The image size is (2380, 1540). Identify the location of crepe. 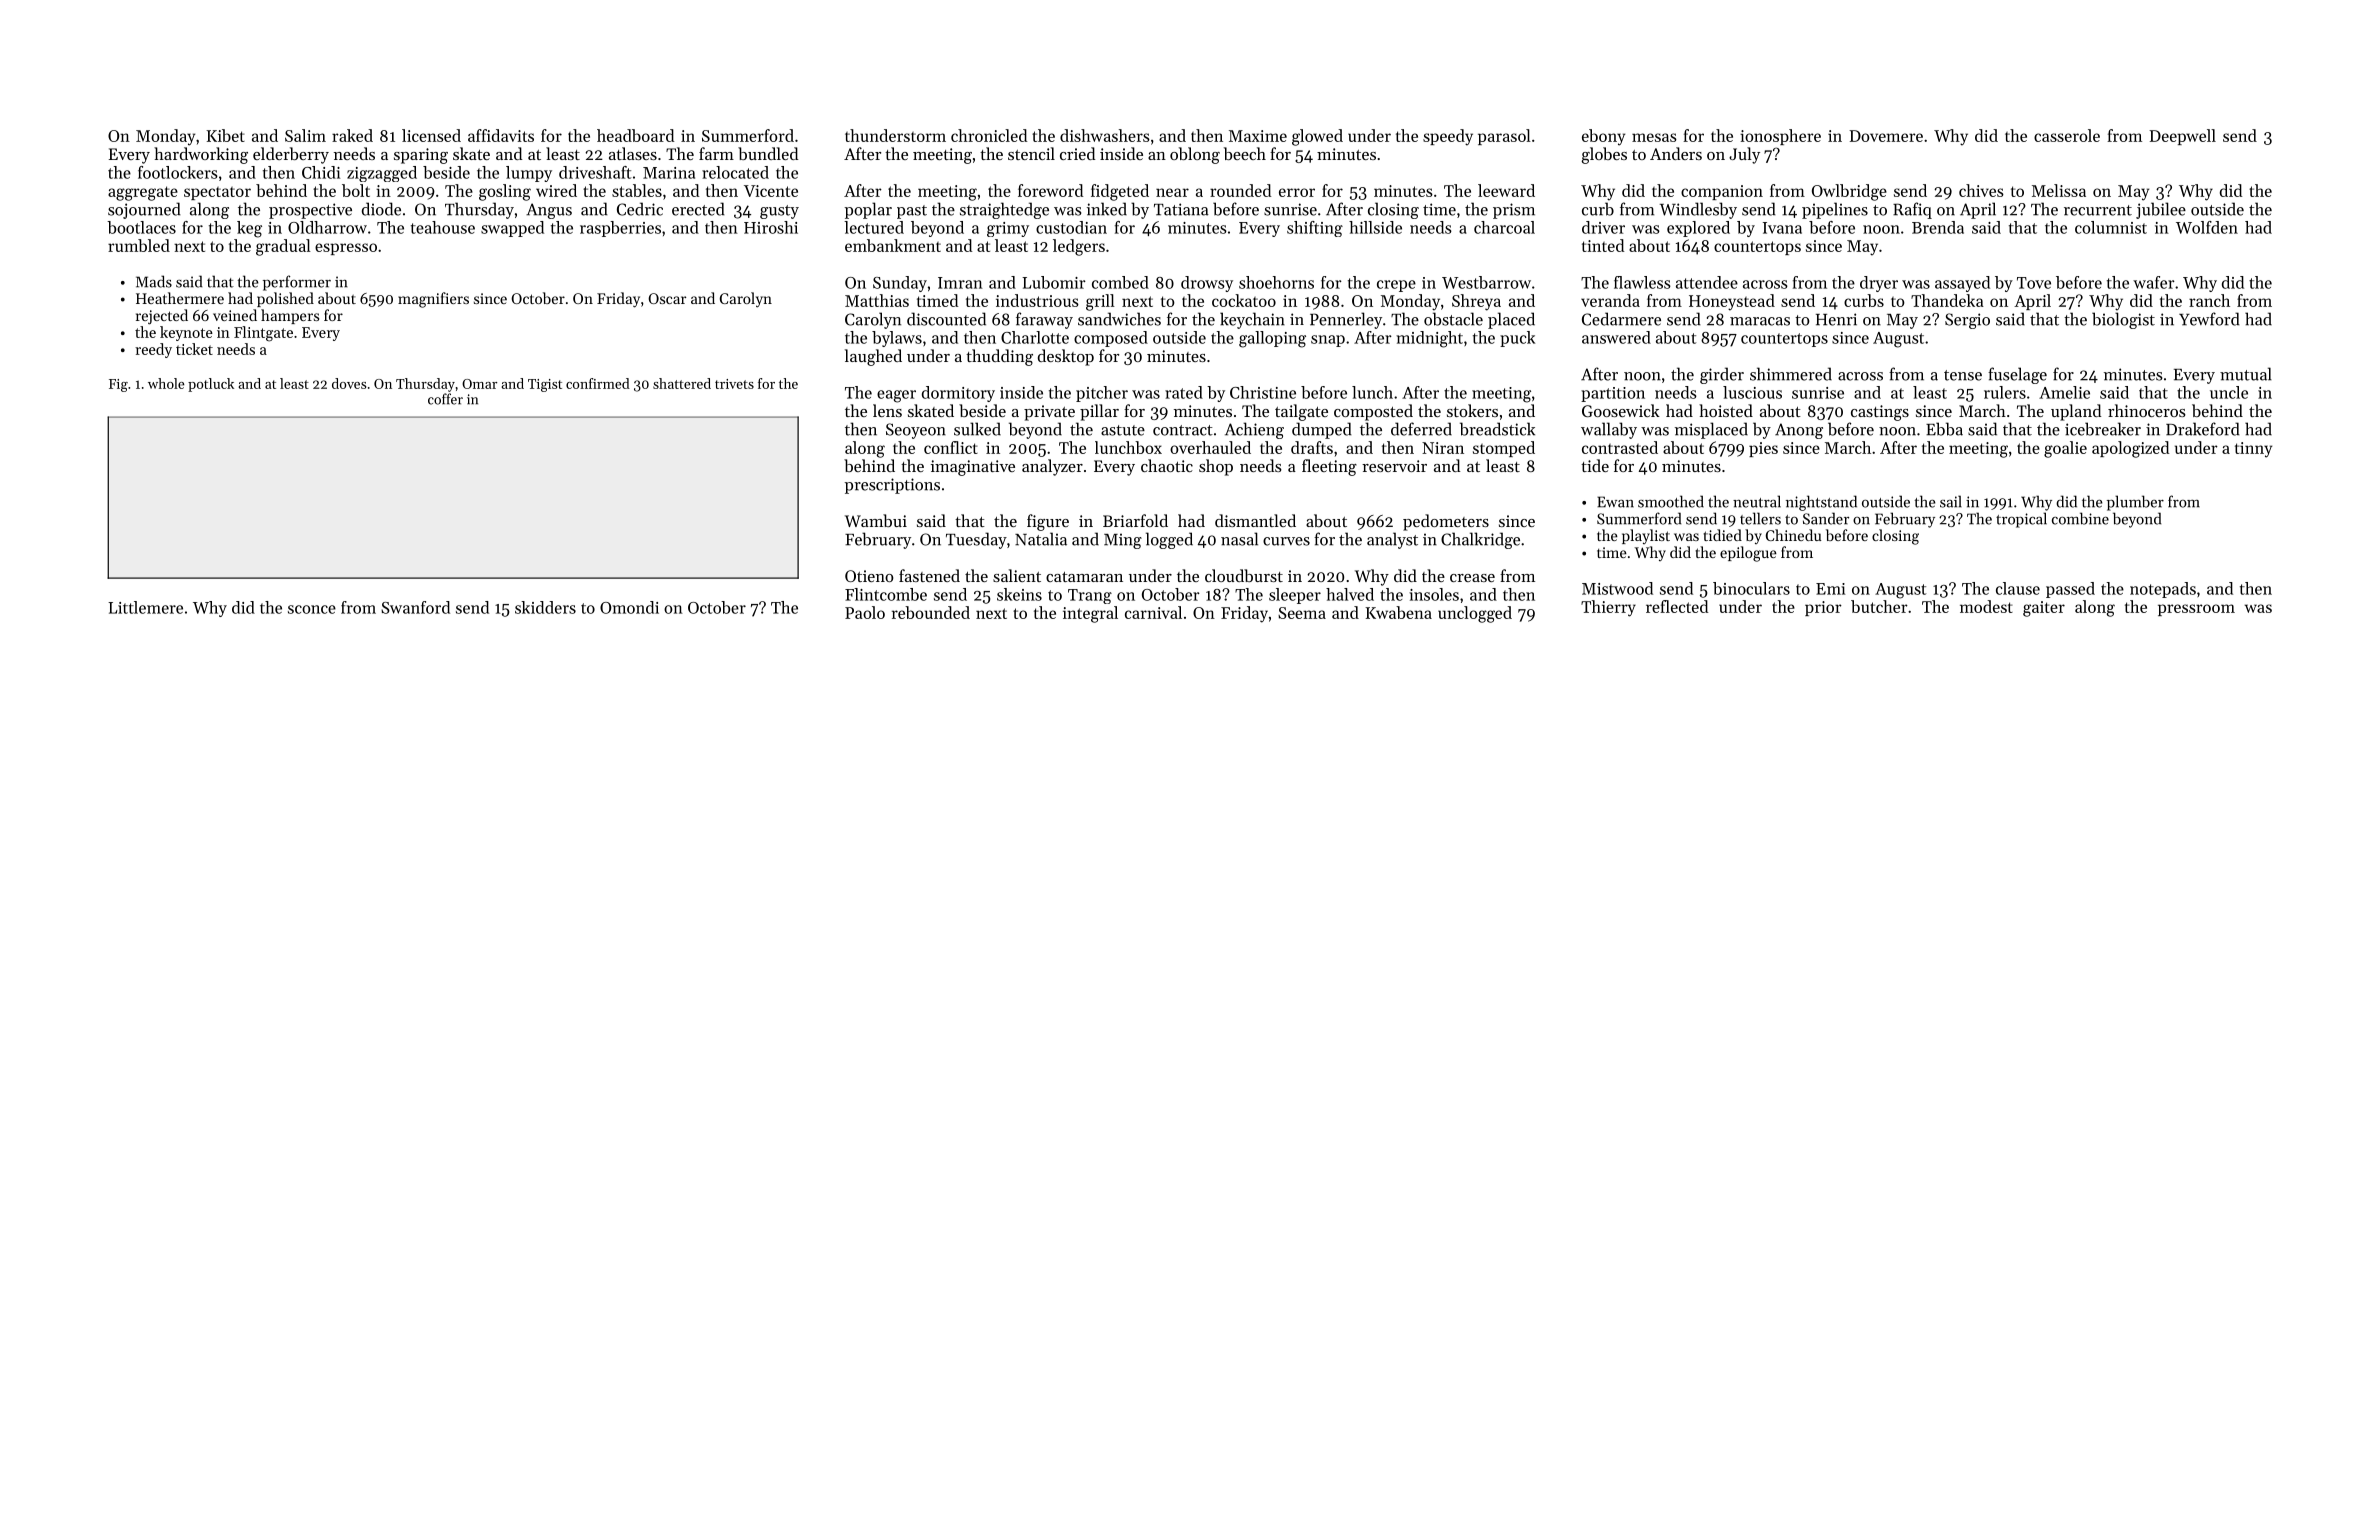
(1396, 286).
